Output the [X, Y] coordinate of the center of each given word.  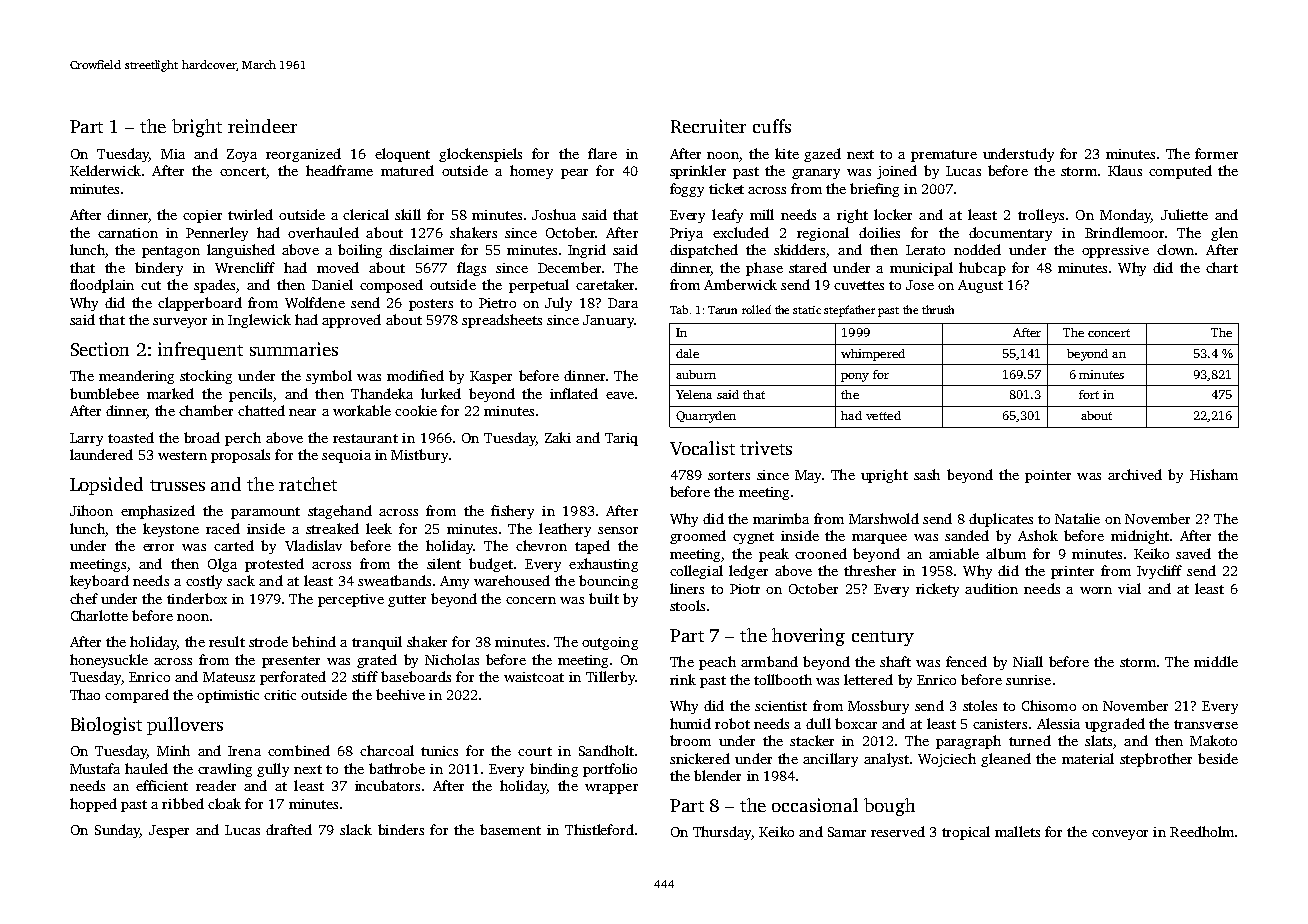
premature [944, 156]
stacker [812, 740]
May [808, 476]
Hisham [1214, 474]
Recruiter [708, 126]
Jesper [169, 831]
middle [1216, 661]
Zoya [242, 155]
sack [241, 580]
